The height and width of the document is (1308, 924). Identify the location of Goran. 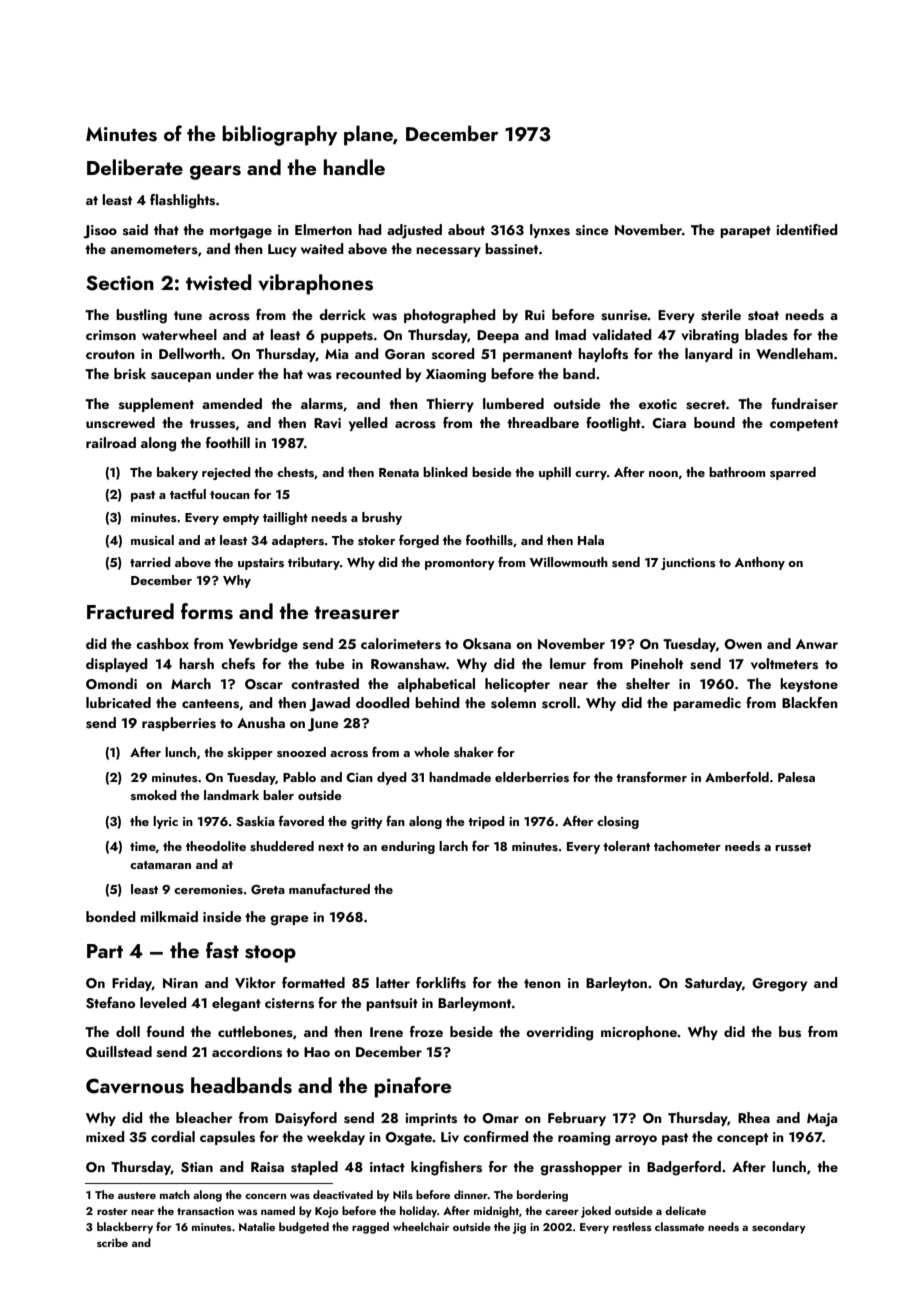
(405, 354).
